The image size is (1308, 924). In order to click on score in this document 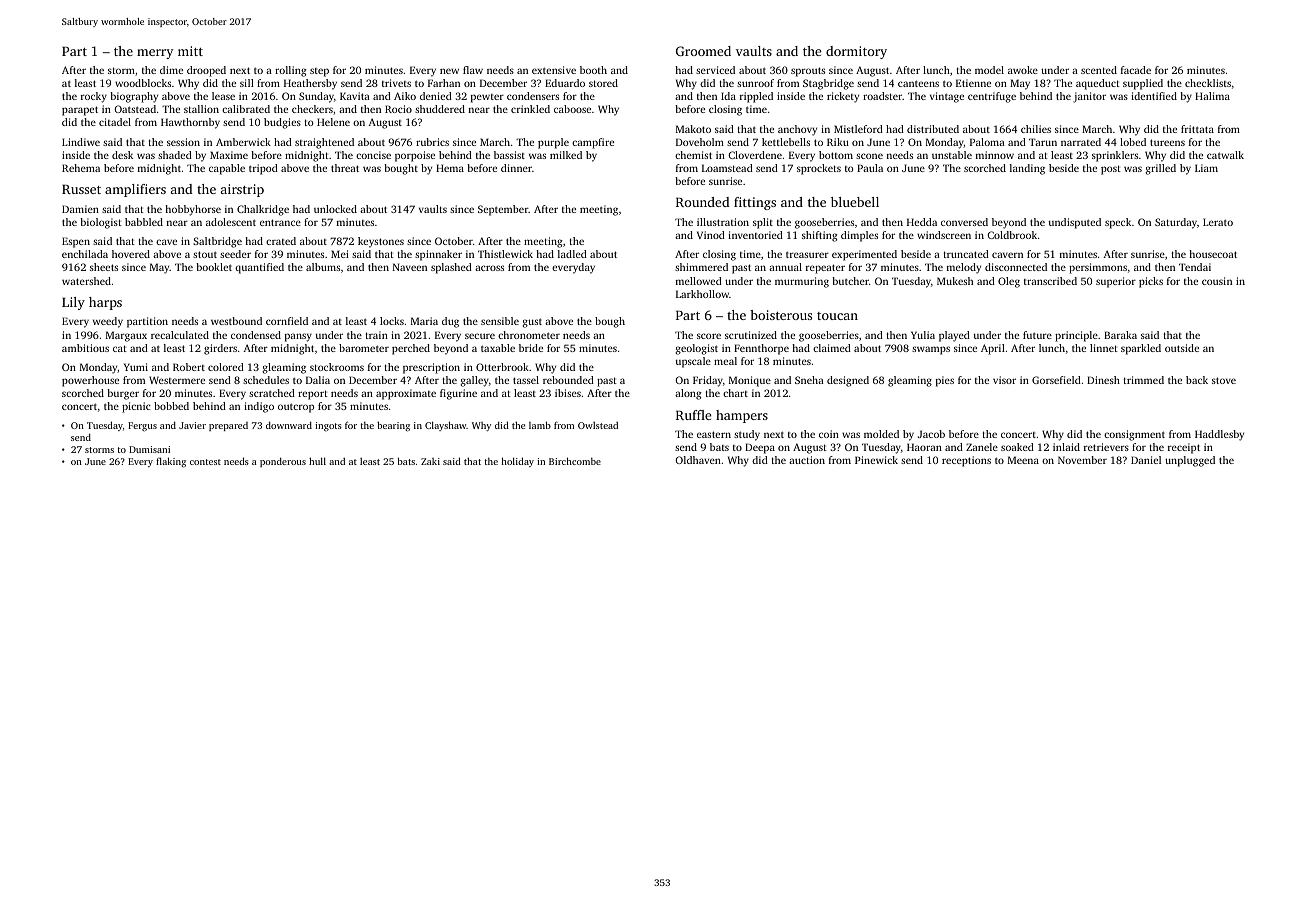, I will do `click(709, 336)`.
